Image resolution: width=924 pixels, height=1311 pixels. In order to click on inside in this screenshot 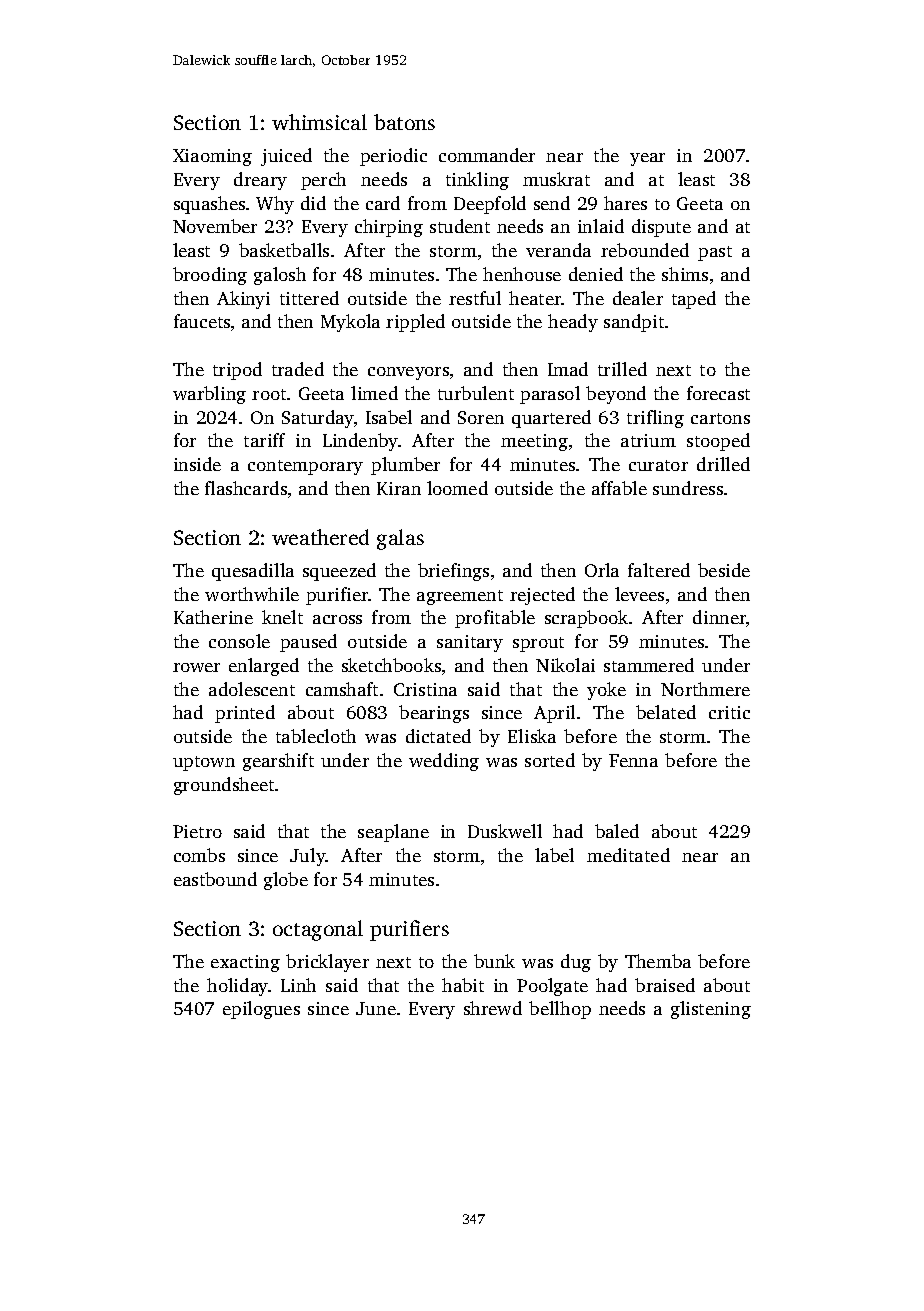, I will do `click(197, 464)`.
